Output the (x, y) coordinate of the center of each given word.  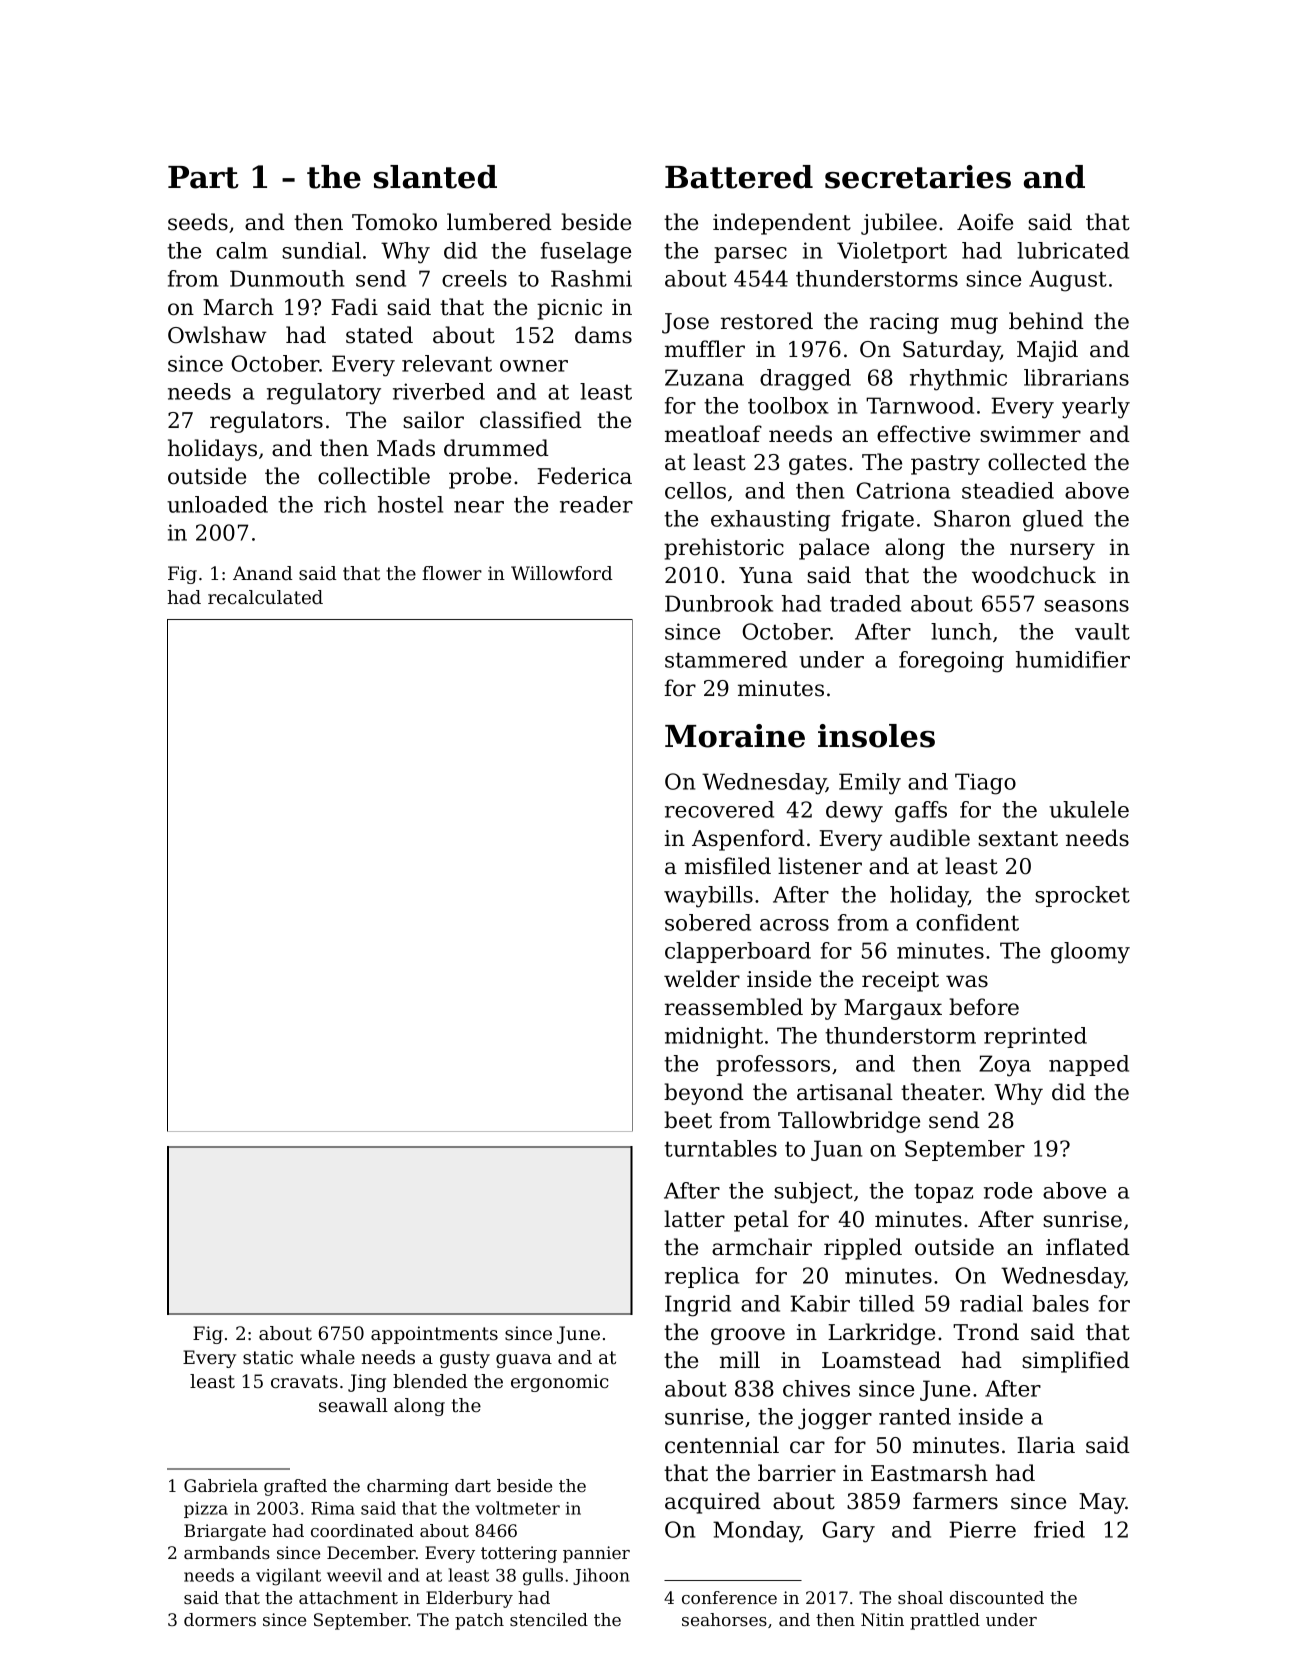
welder (702, 979)
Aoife (985, 222)
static (268, 1357)
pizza (206, 1510)
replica (702, 1277)
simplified (1076, 1362)
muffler (705, 349)
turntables (720, 1148)
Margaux (893, 1009)
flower (452, 573)
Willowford (562, 573)
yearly (1096, 408)
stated (379, 335)
